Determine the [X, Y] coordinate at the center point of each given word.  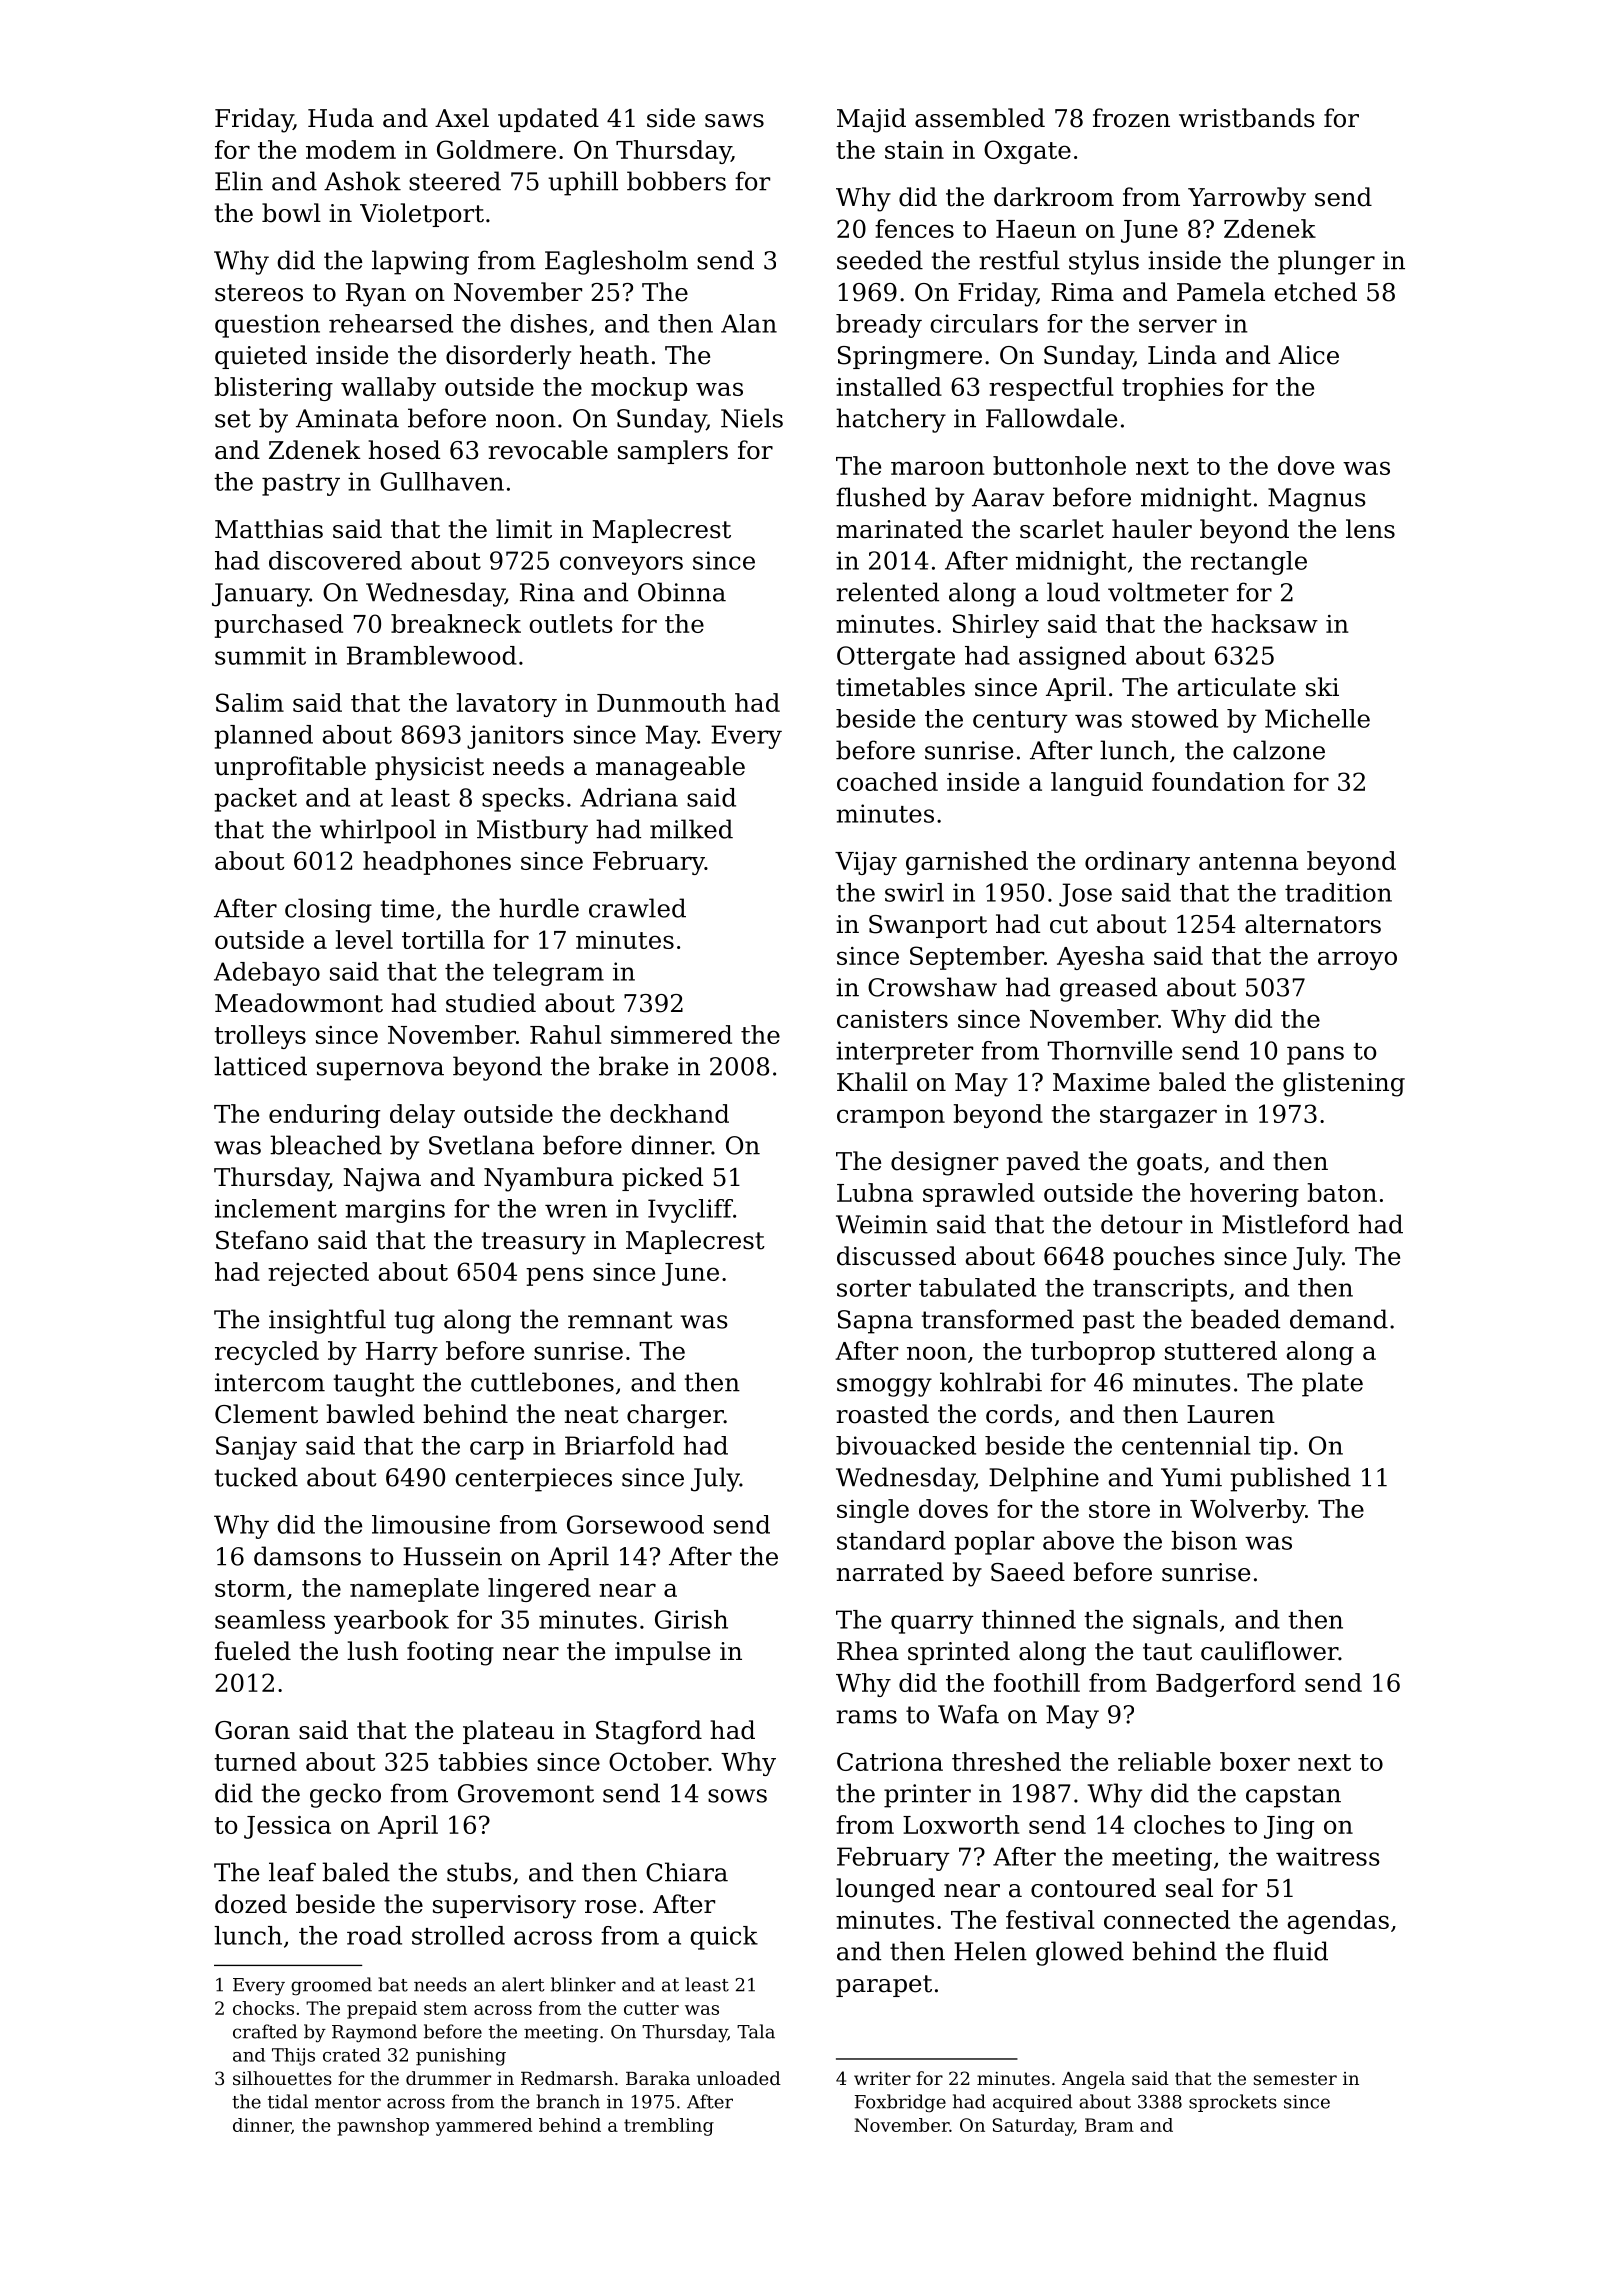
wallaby [388, 389]
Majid [871, 120]
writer [882, 2078]
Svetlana [481, 1145]
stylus [1104, 262]
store [1119, 1509]
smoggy [884, 1387]
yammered [484, 2127]
